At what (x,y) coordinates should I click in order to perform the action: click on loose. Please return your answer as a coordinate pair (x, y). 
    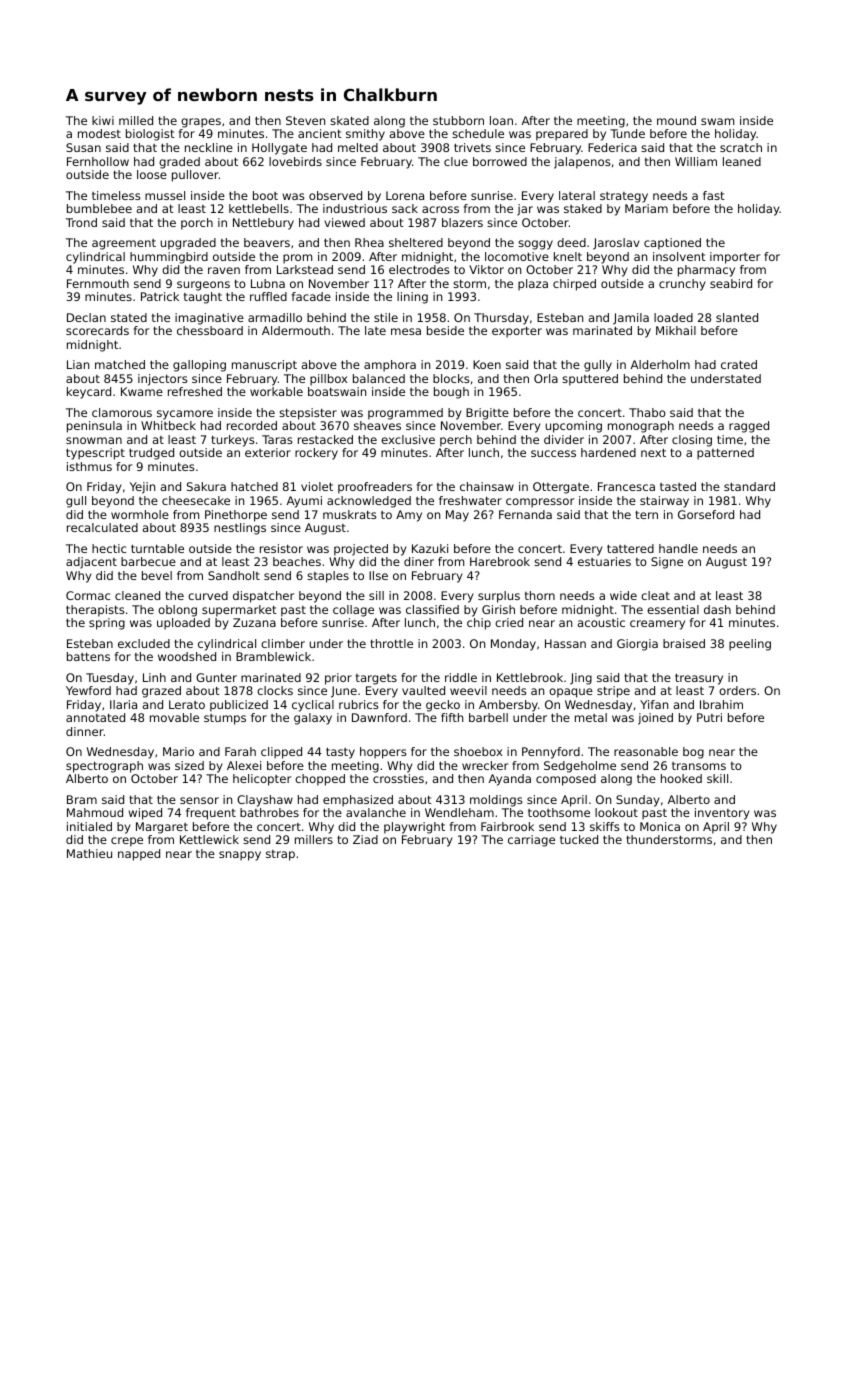
    Looking at the image, I should click on (152, 174).
